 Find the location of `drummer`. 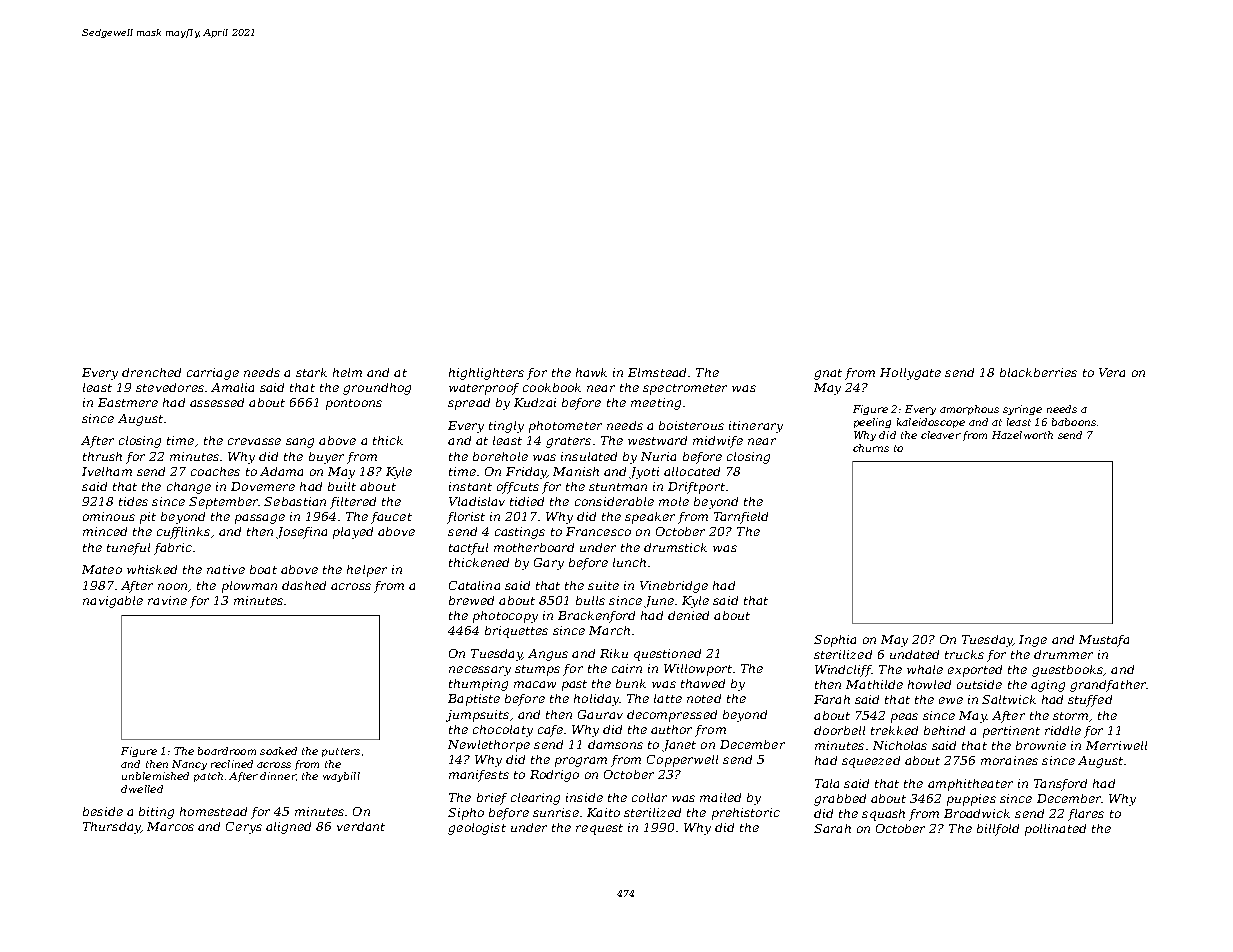

drummer is located at coordinates (1063, 654).
